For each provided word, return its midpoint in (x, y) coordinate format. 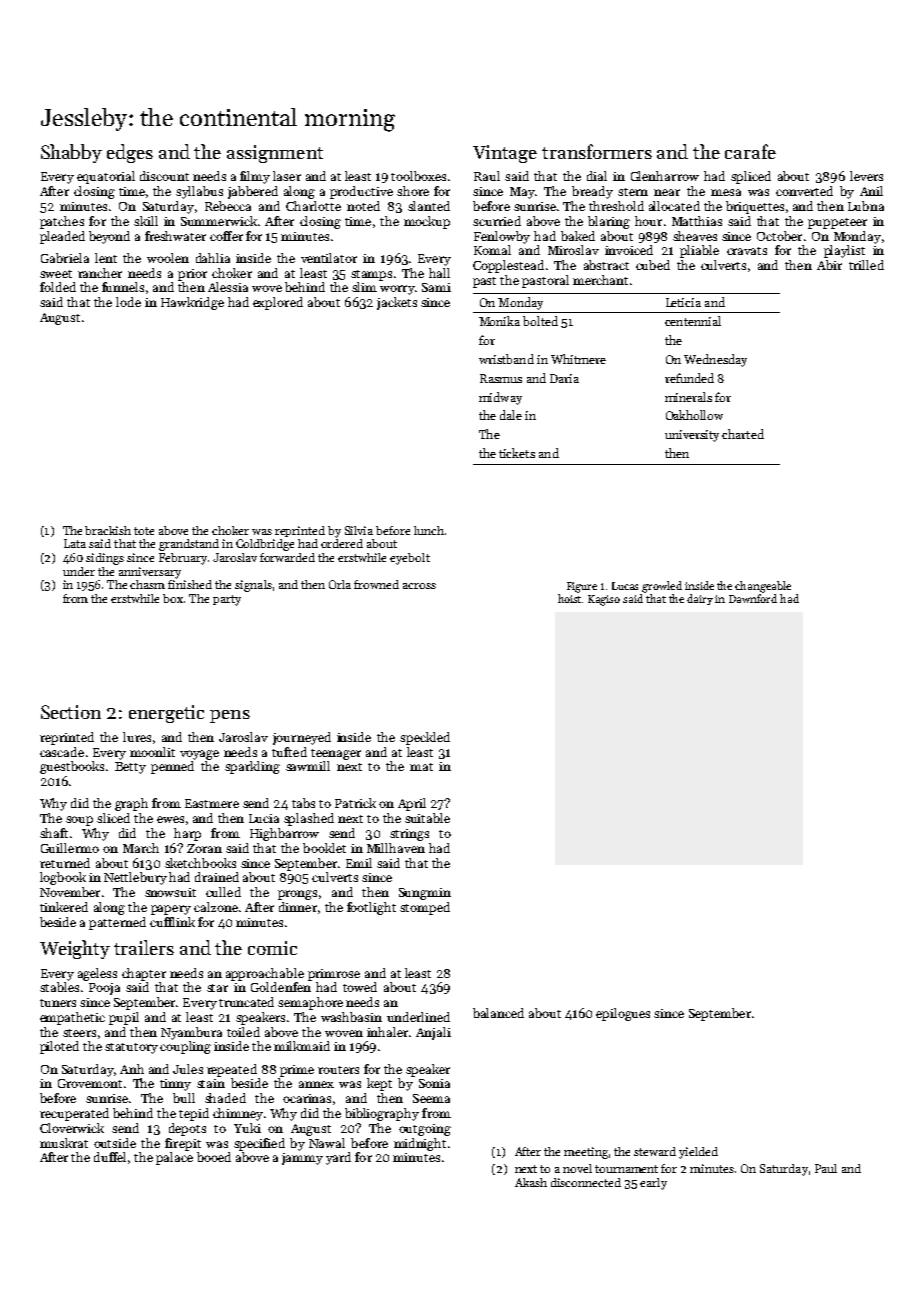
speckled (425, 738)
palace (174, 1158)
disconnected (586, 1182)
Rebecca (228, 206)
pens (230, 716)
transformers (597, 151)
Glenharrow (665, 176)
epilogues (623, 1014)
